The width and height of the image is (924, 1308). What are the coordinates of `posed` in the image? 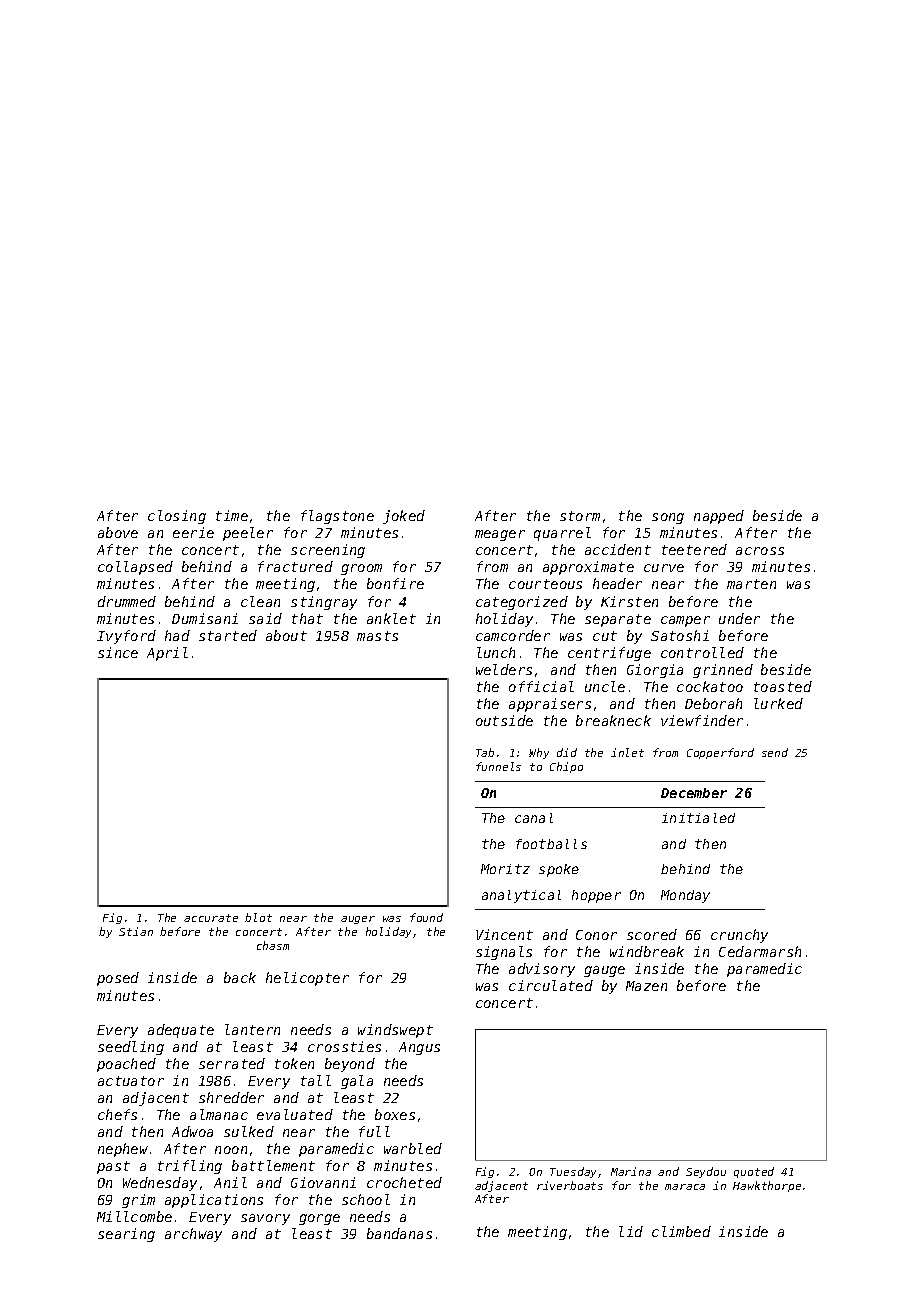 It's located at (118, 979).
